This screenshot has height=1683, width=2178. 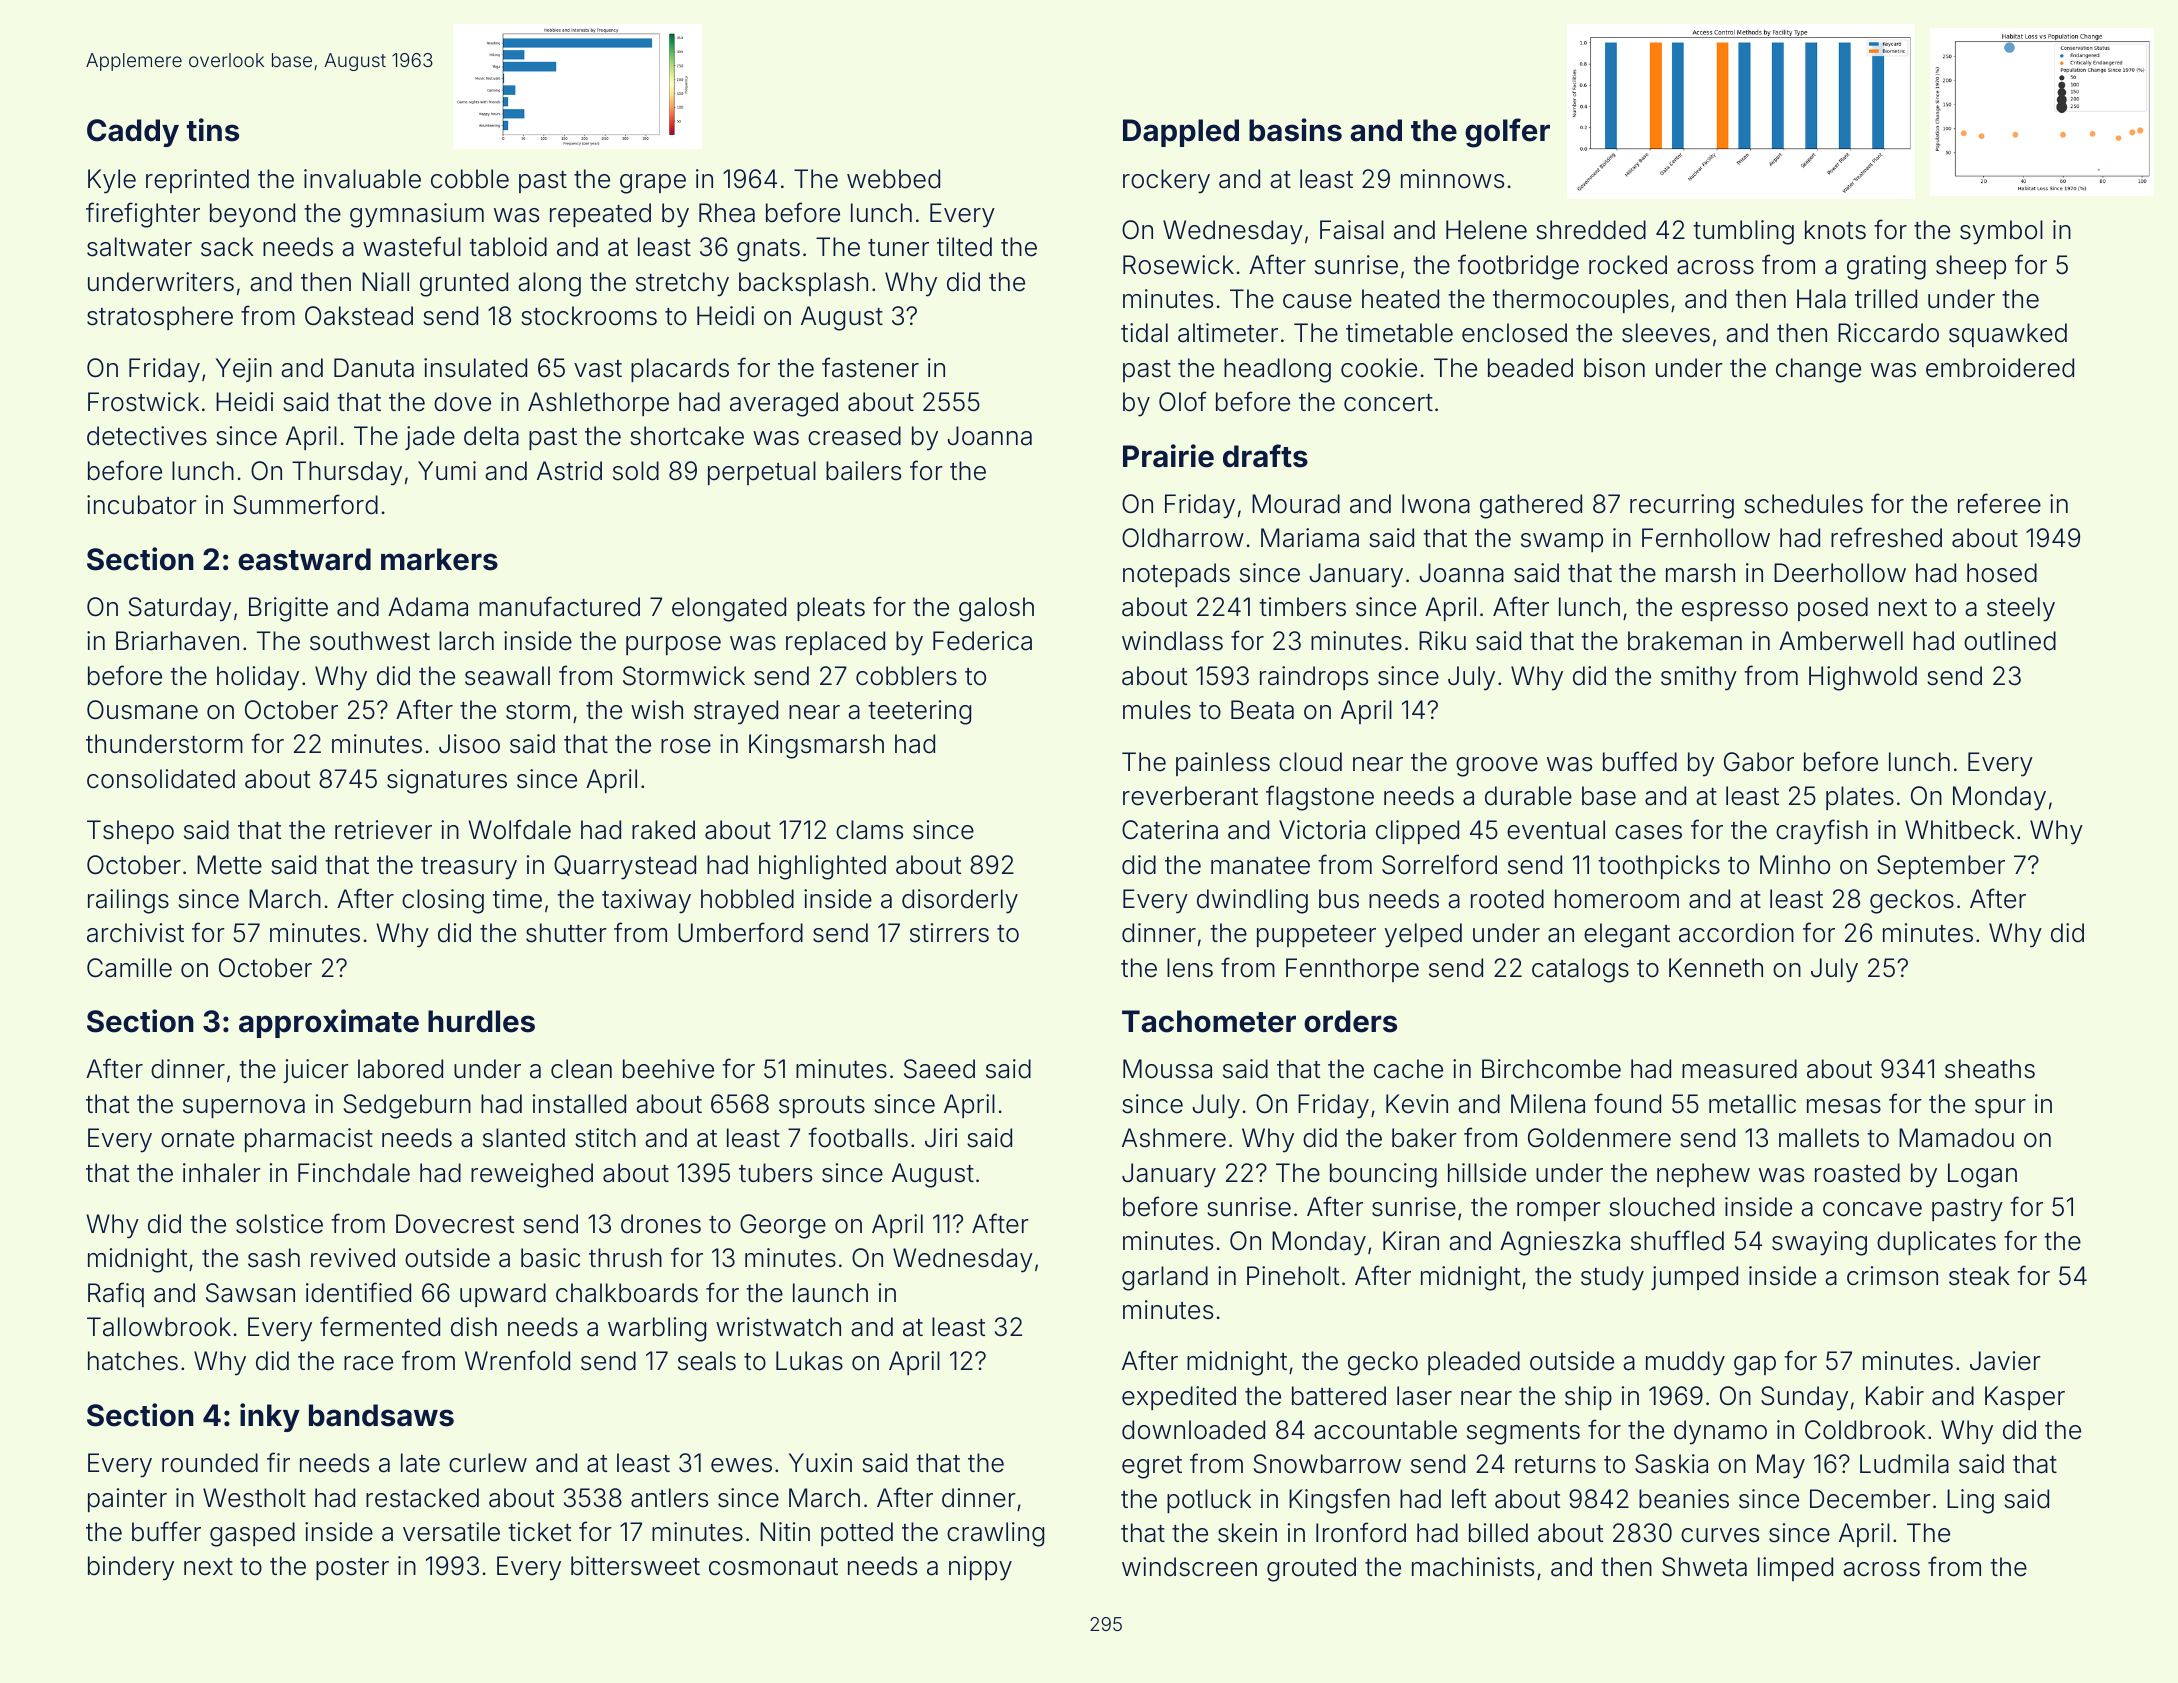 What do you see at coordinates (488, 1463) in the screenshot?
I see `curlew` at bounding box center [488, 1463].
